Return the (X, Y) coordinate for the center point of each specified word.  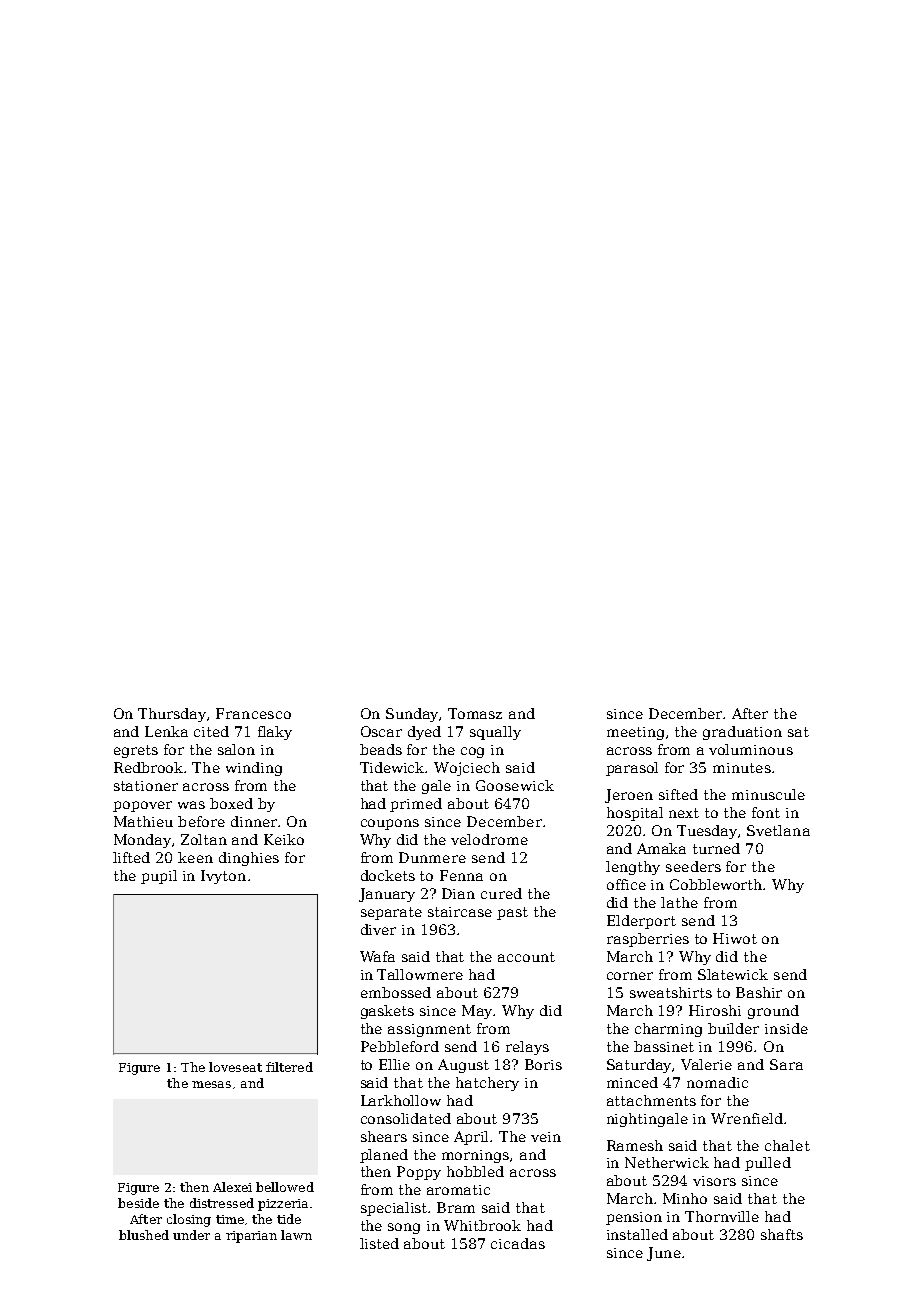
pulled (768, 1164)
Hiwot (735, 938)
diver (378, 929)
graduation (742, 733)
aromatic (458, 1190)
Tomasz (475, 713)
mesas (211, 1084)
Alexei (232, 1187)
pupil (159, 877)
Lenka (166, 731)
